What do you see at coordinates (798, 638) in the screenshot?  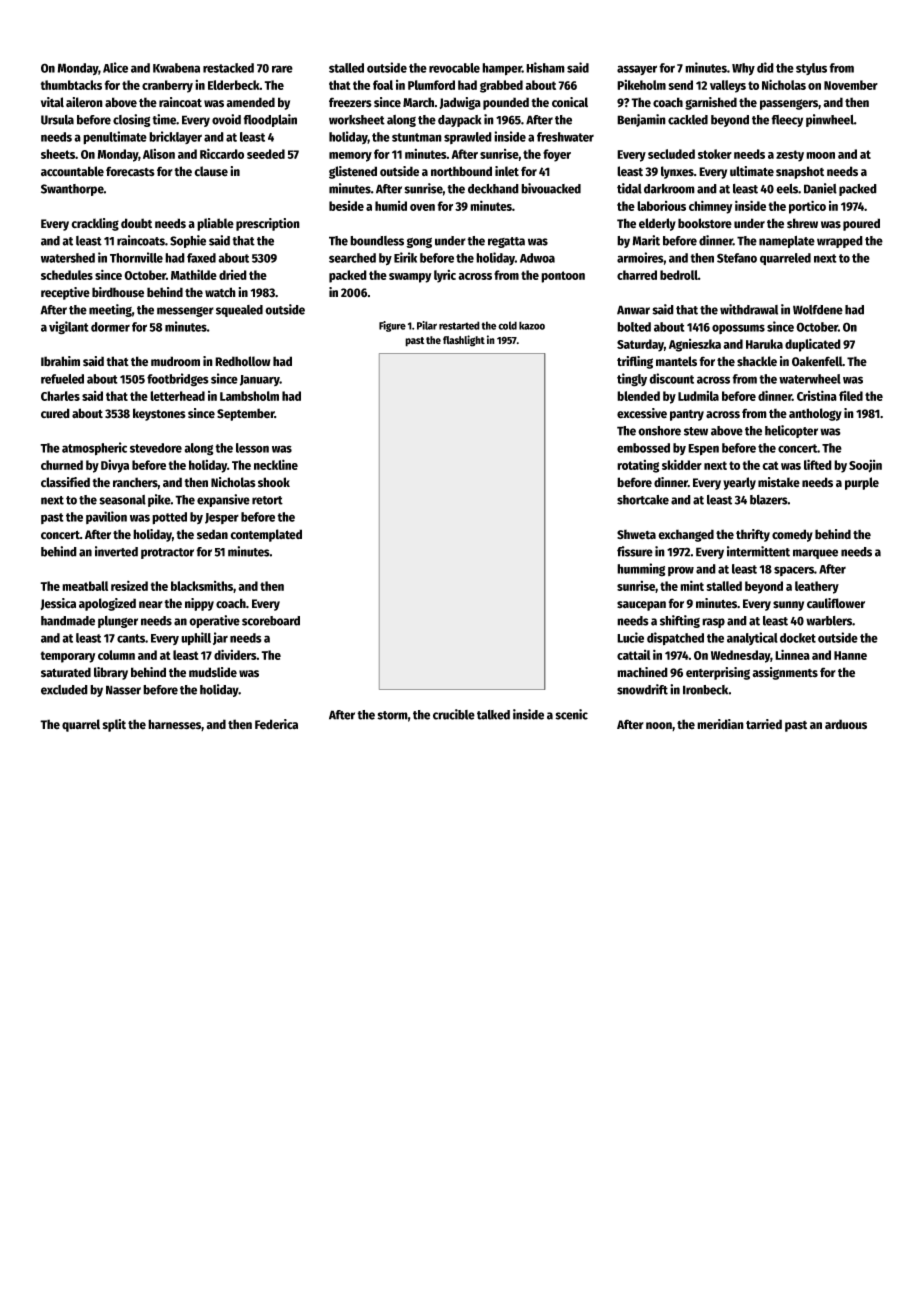 I see `docket` at bounding box center [798, 638].
